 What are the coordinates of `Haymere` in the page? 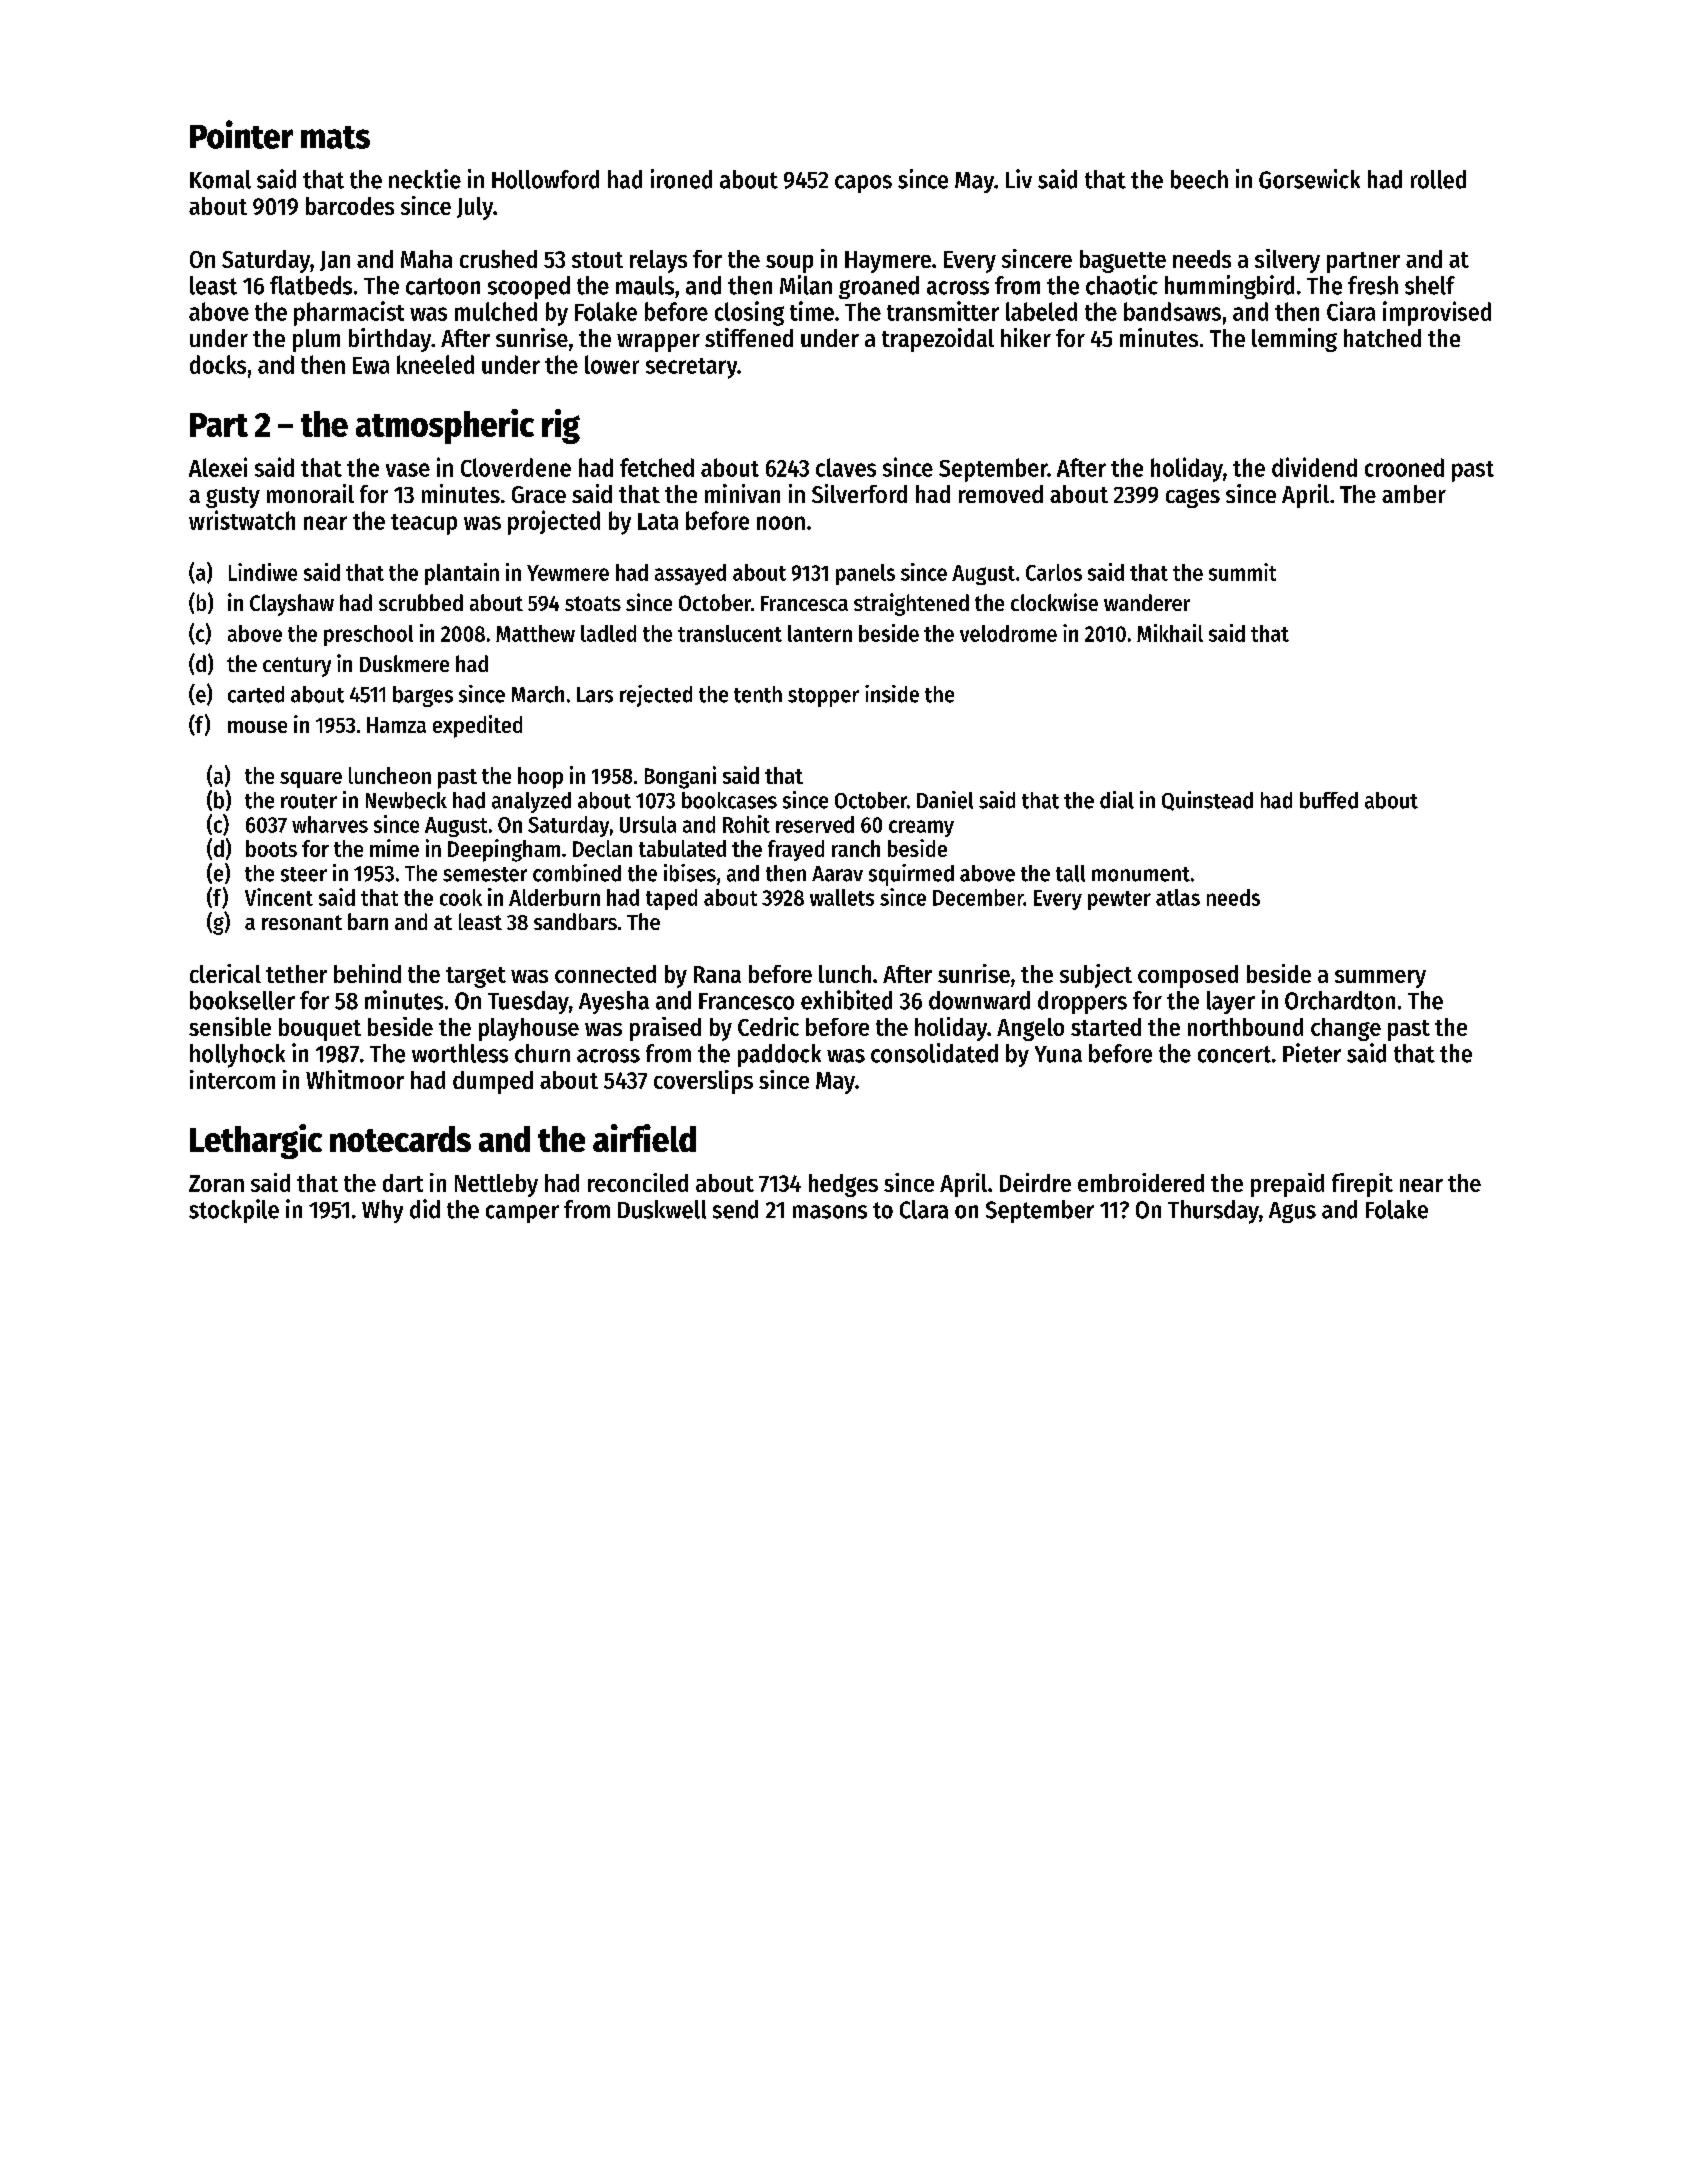 It's located at (888, 262).
